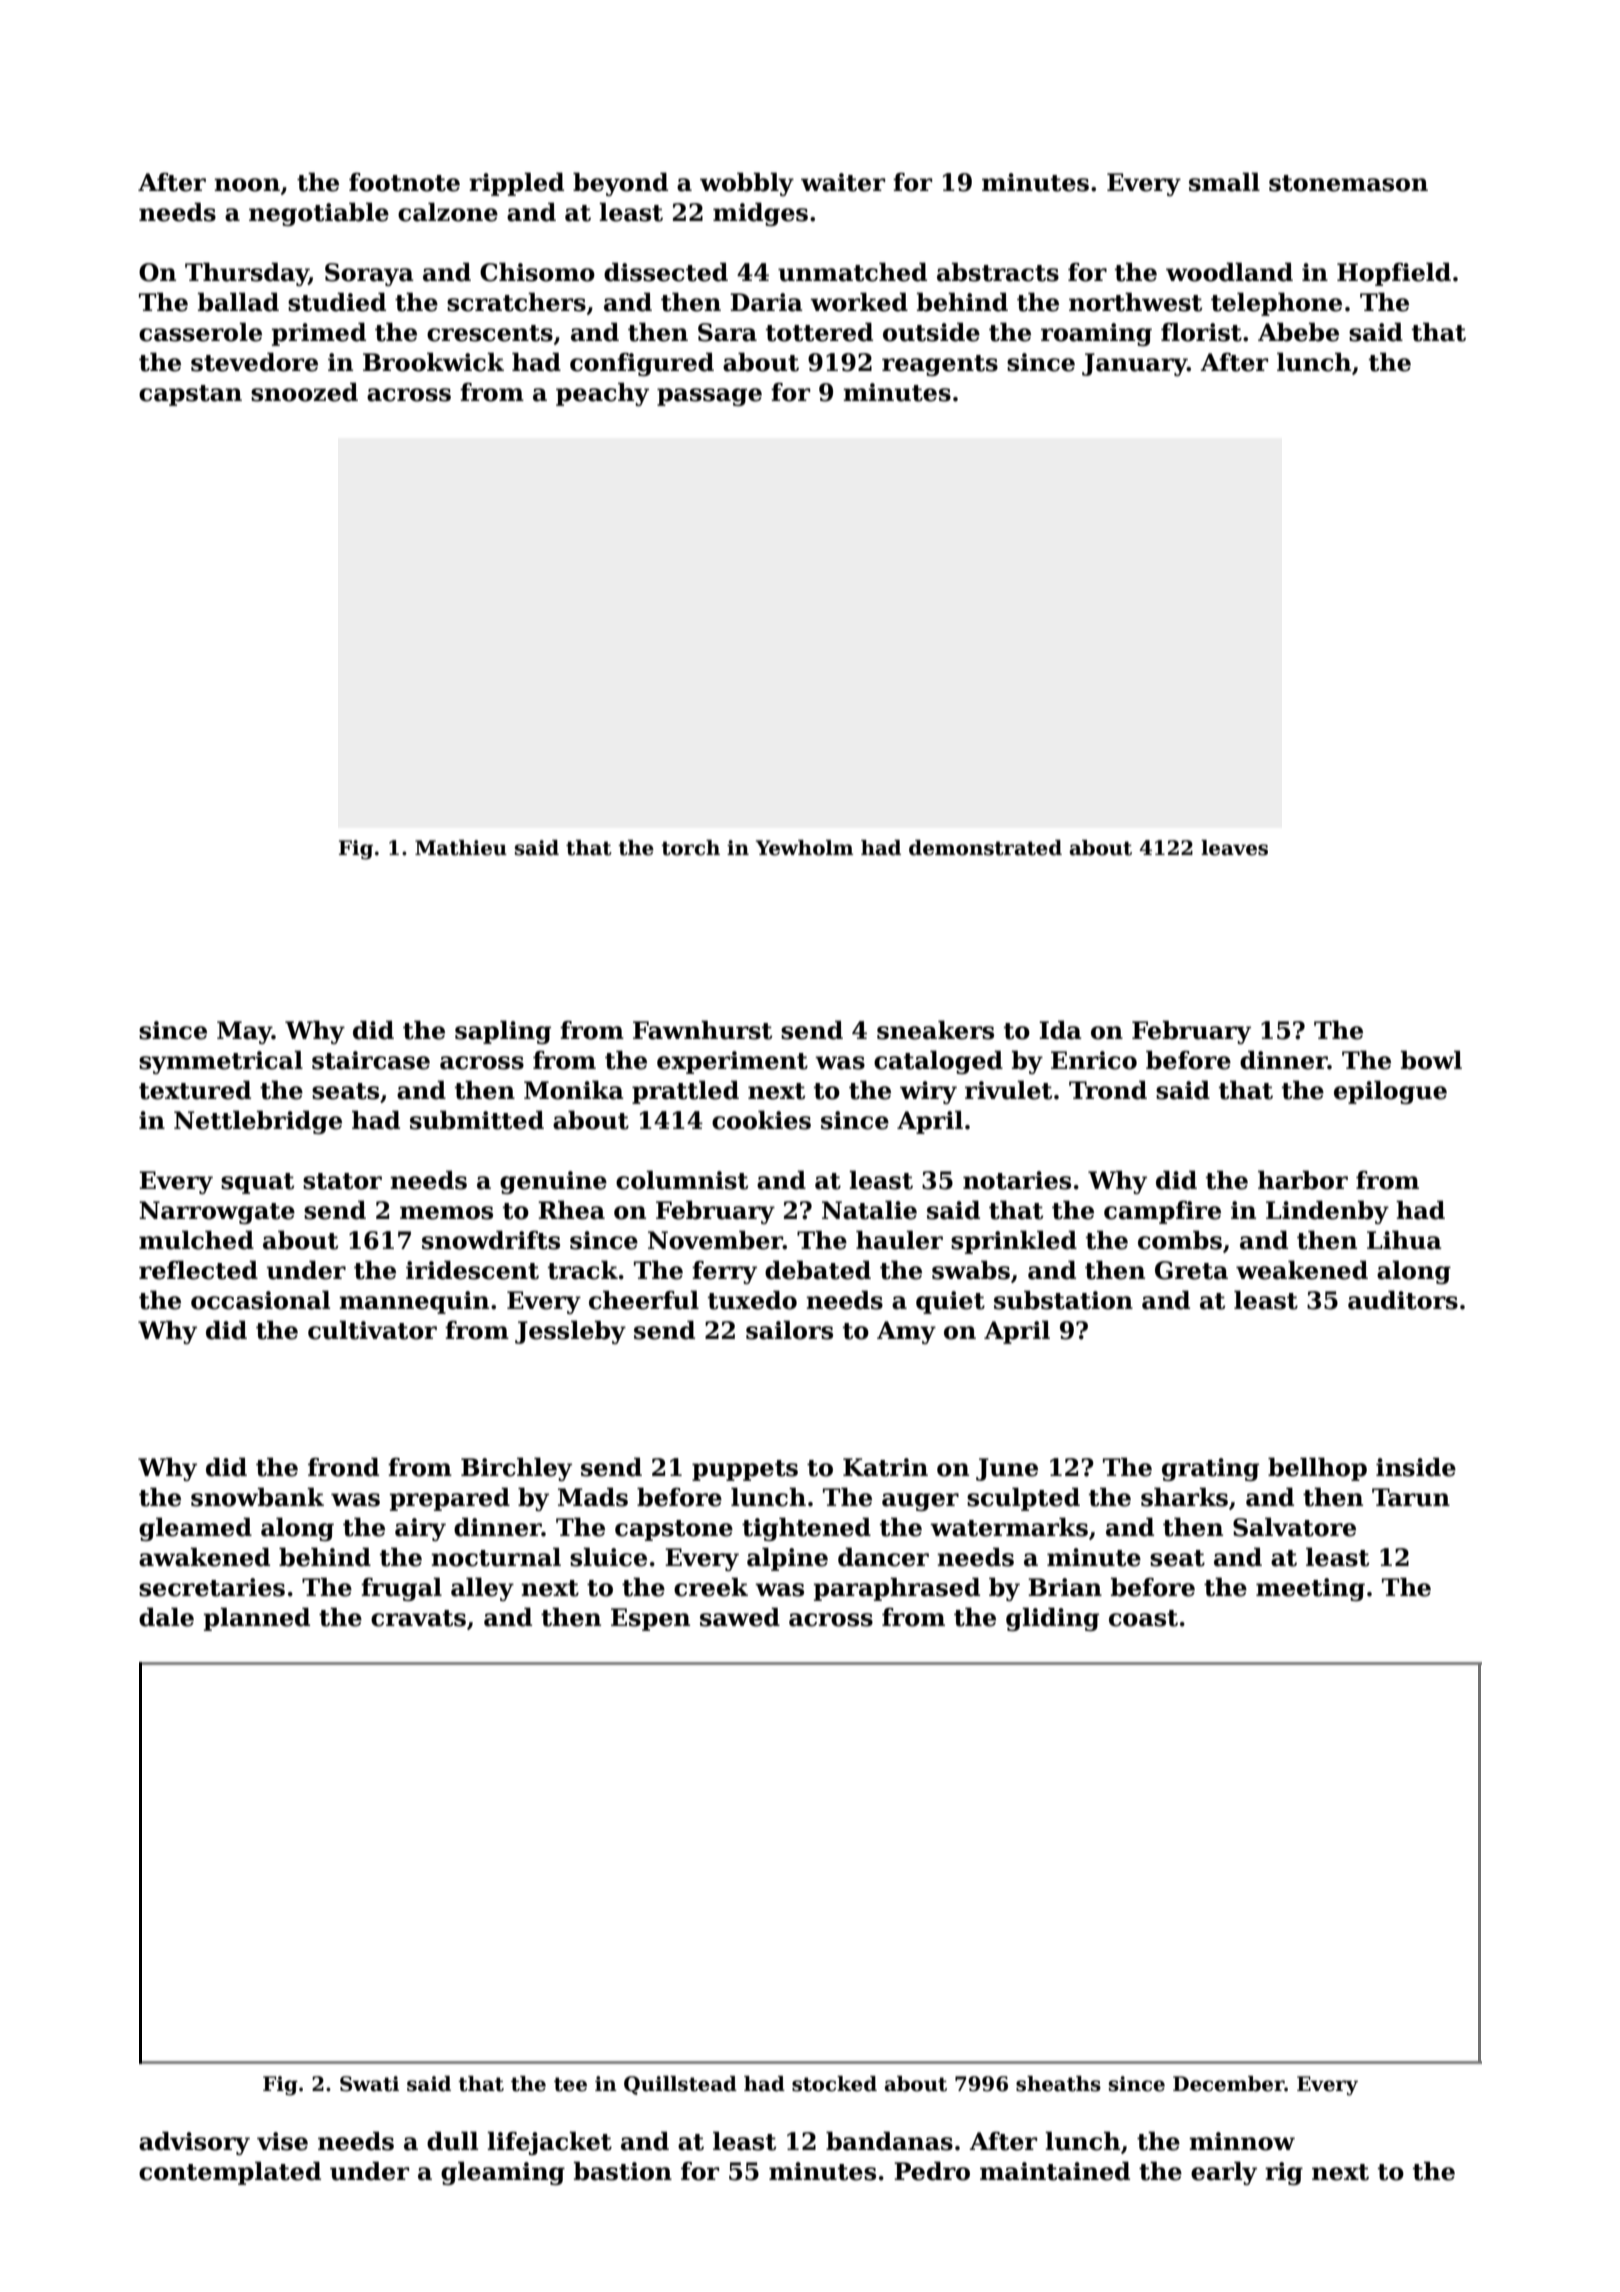 This document has height=2292, width=1620. I want to click on advisory, so click(194, 2143).
